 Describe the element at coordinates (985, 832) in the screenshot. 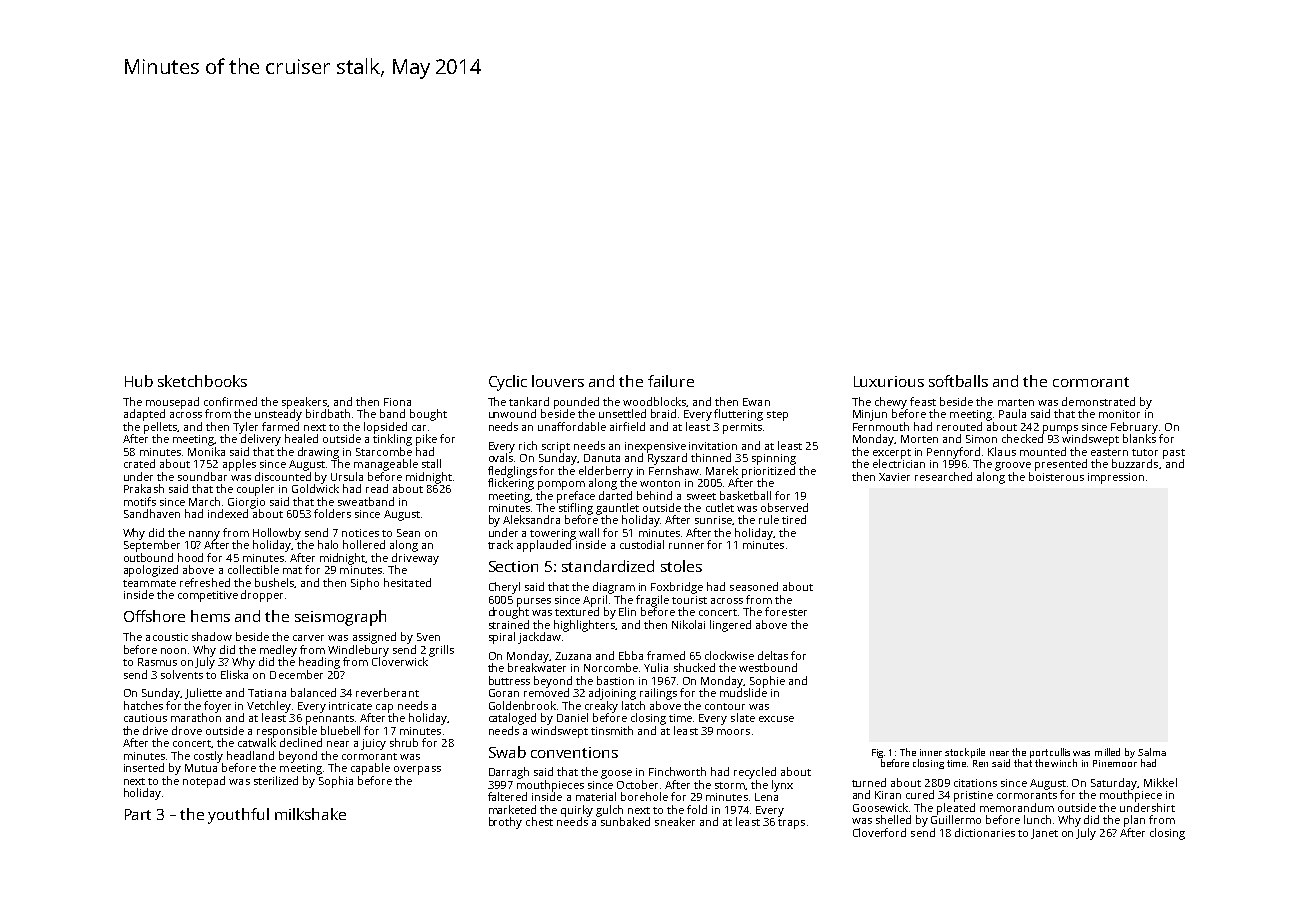

I see `dictionaries` at that location.
